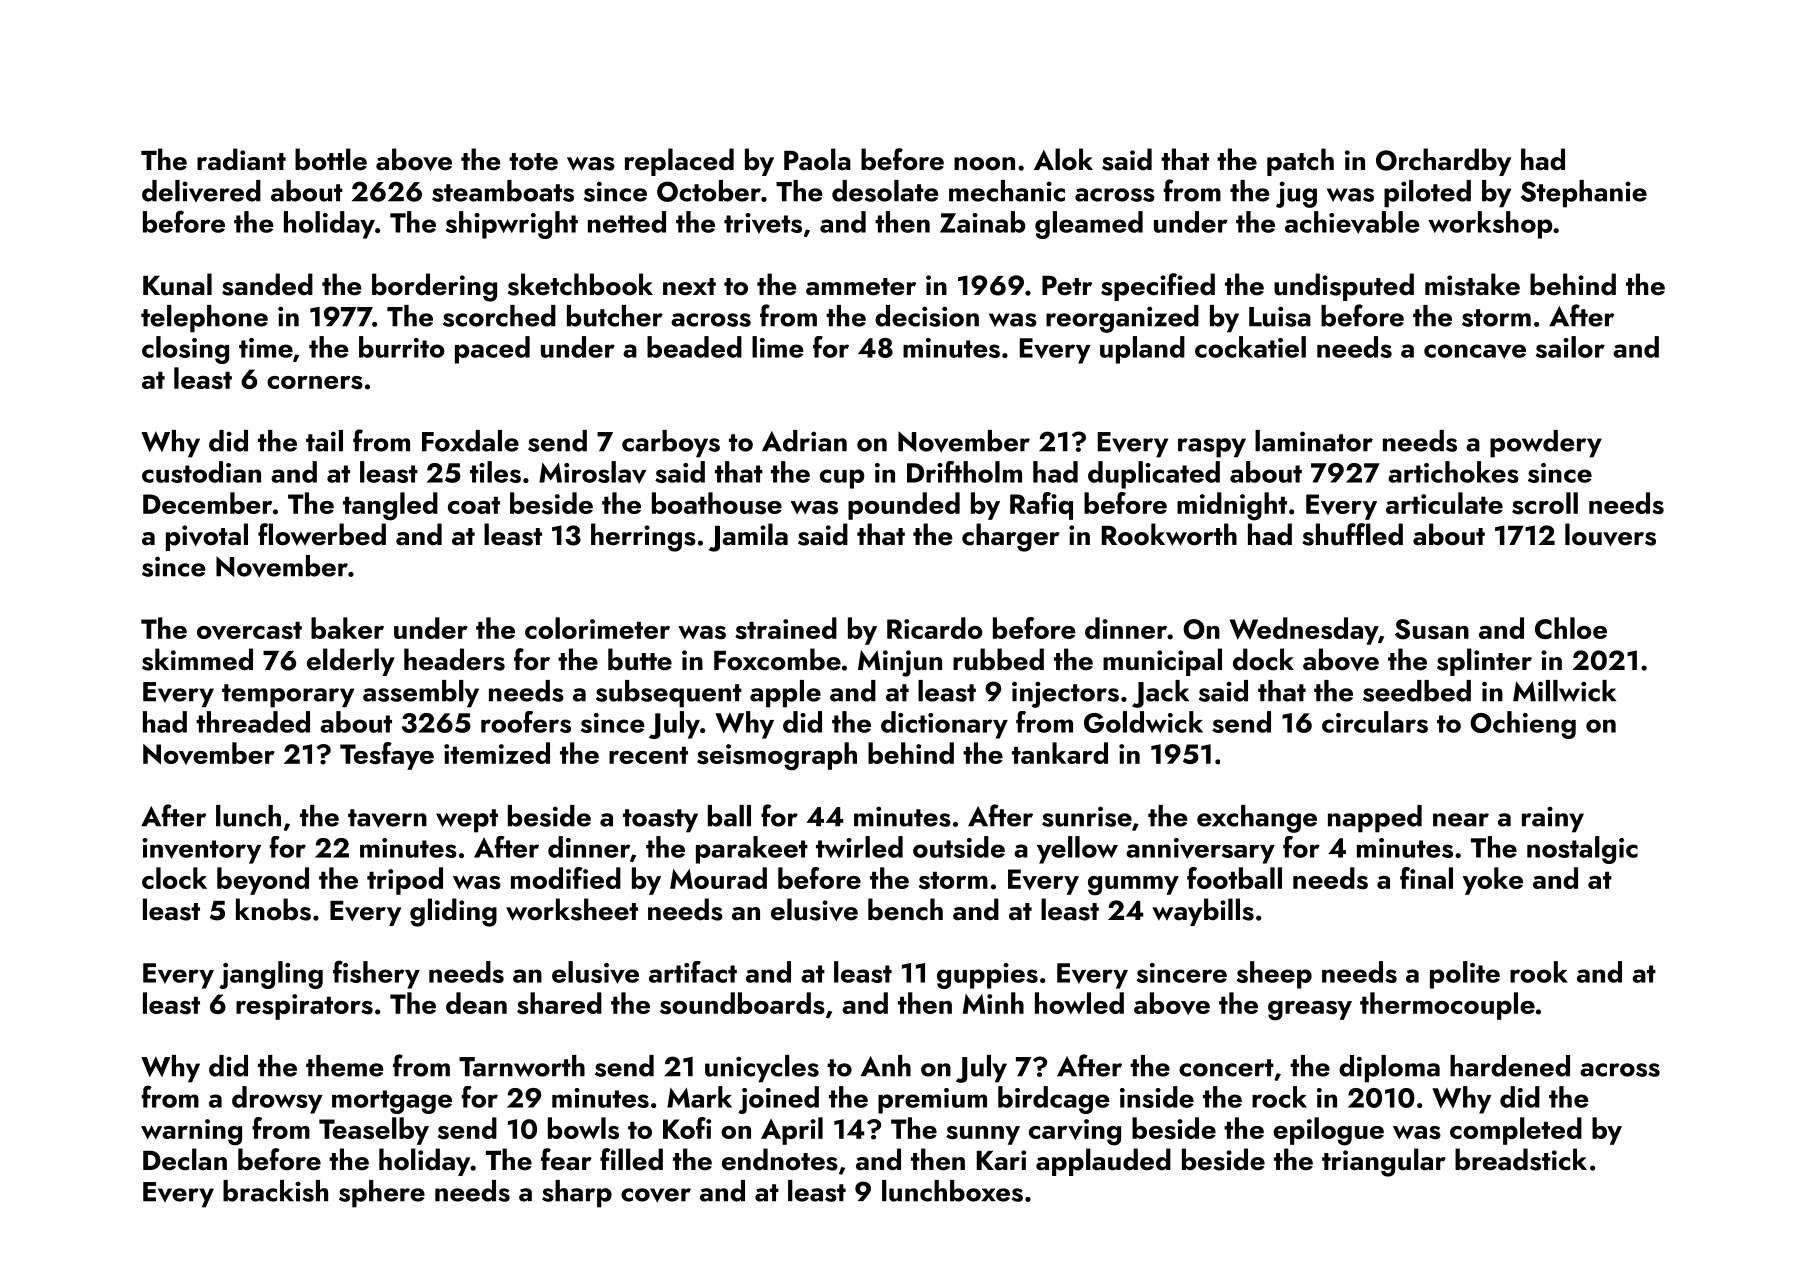 The width and height of the document is (1810, 1280). What do you see at coordinates (249, 630) in the document?
I see `overcast` at bounding box center [249, 630].
